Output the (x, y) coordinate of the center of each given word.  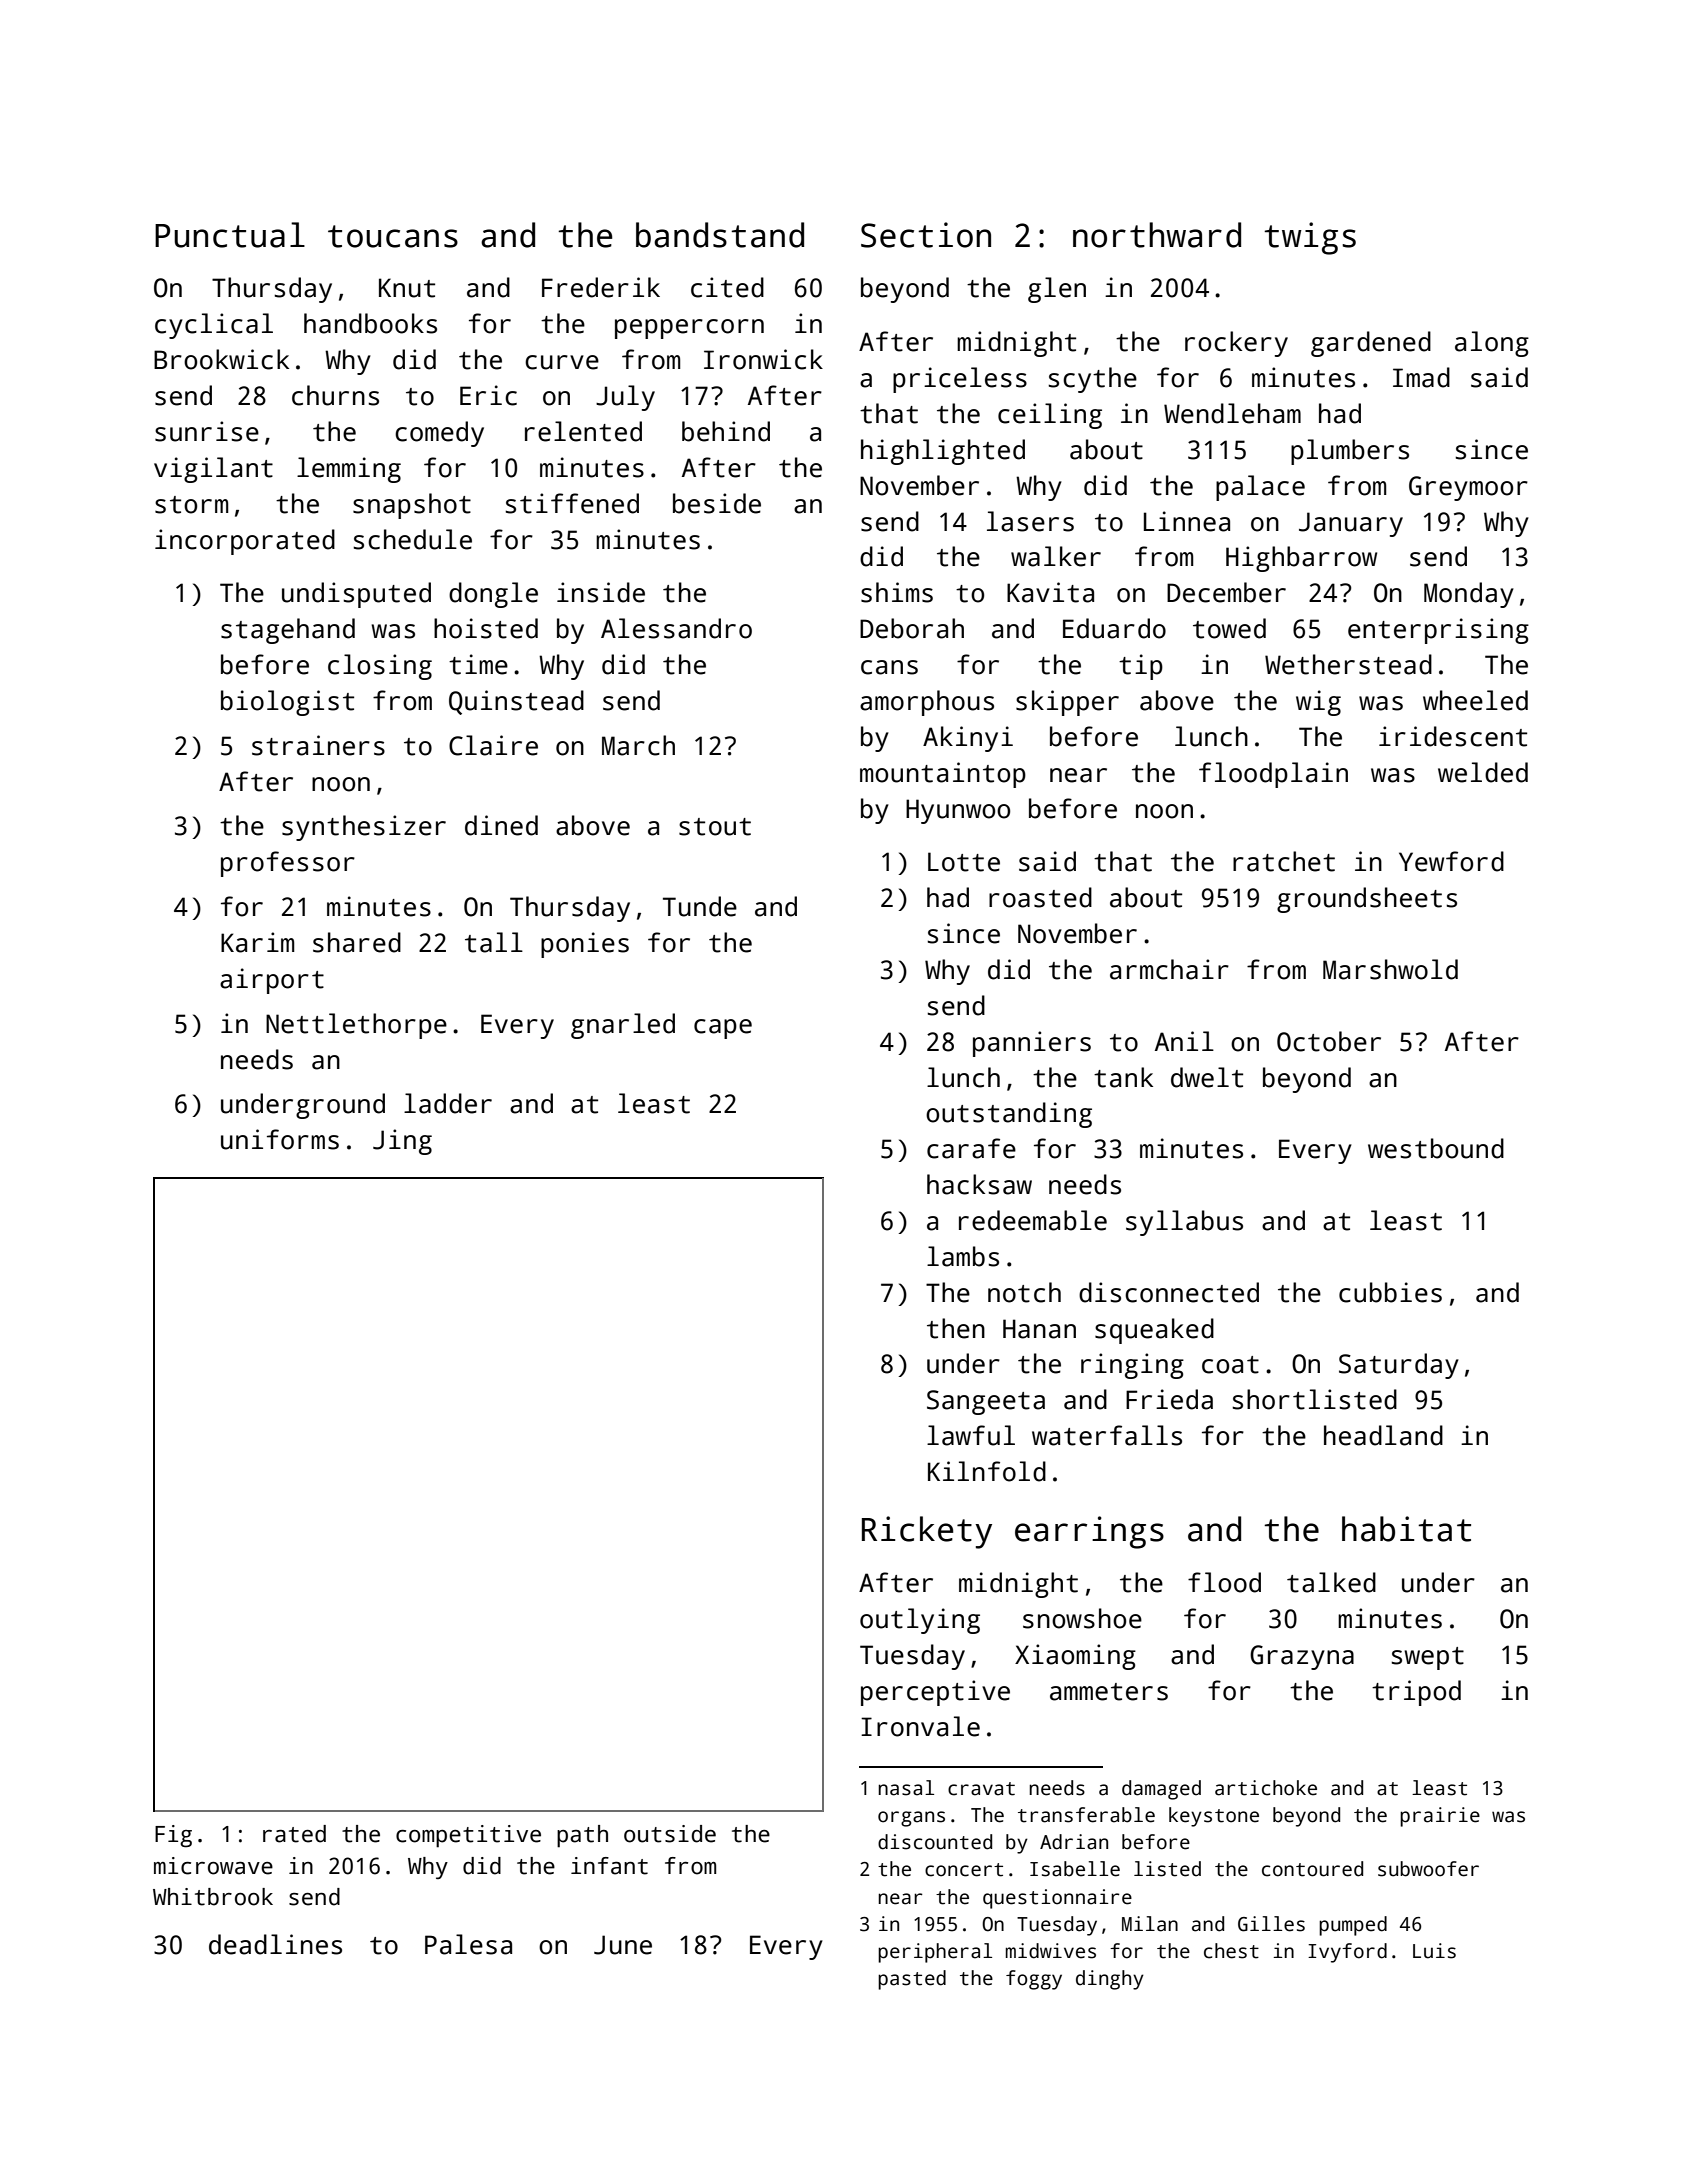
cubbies (1390, 1292)
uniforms (280, 1139)
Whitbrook (213, 1897)
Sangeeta (986, 1402)
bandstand (720, 235)
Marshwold (1390, 969)
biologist (287, 703)
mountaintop (943, 775)
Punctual (230, 235)
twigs (1310, 238)
